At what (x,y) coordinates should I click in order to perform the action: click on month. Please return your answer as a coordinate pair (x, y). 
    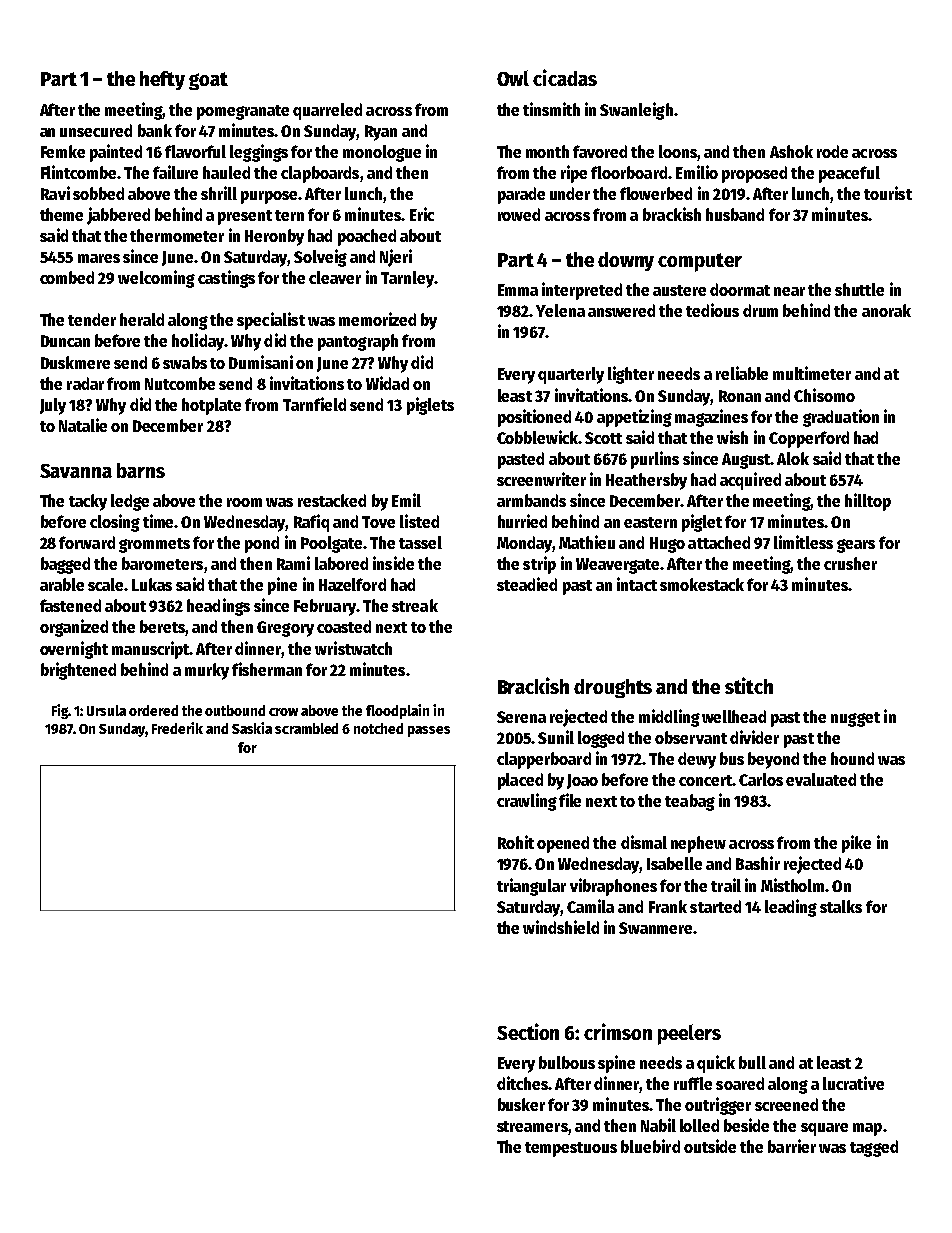
    Looking at the image, I should click on (547, 151).
